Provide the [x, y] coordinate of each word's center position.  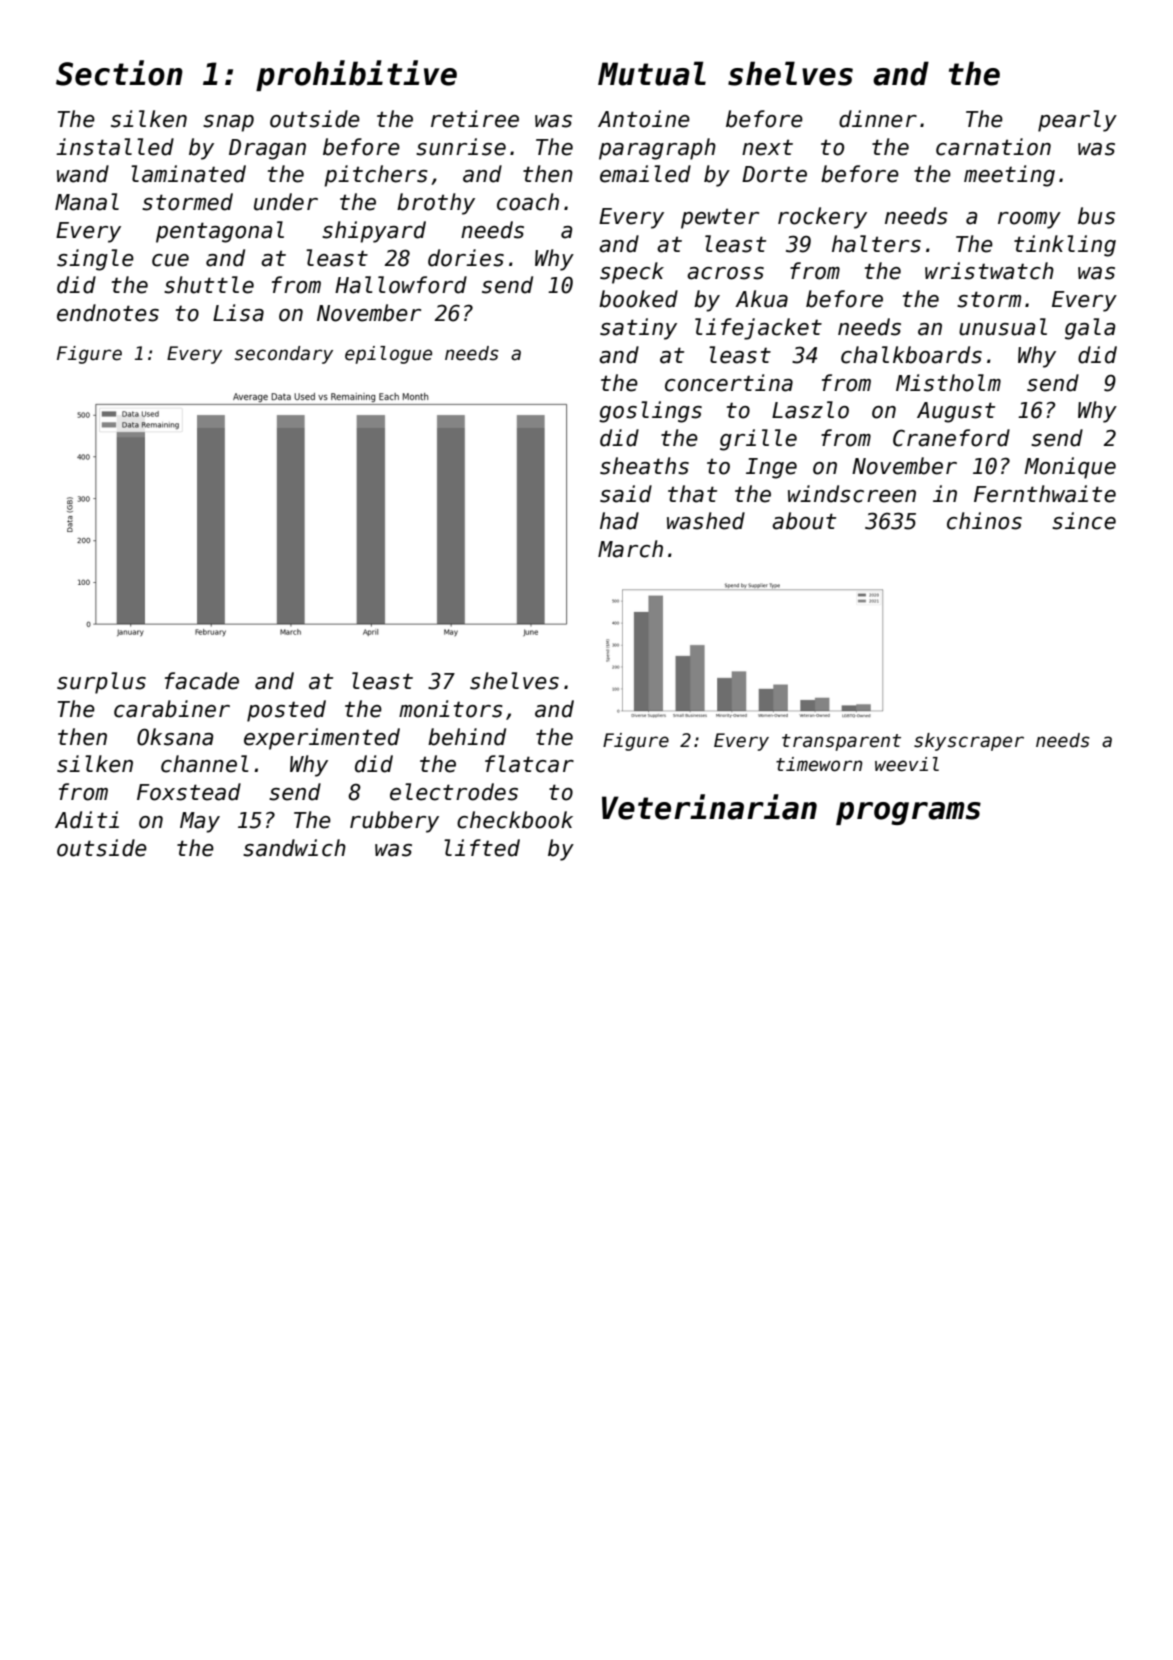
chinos [984, 521]
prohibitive [356, 75]
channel [204, 764]
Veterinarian [709, 807]
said [626, 494]
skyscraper [969, 742]
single [95, 260]
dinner [878, 119]
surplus [101, 683]
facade [202, 681]
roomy [1029, 220]
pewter [720, 218]
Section [119, 73]
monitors [451, 709]
